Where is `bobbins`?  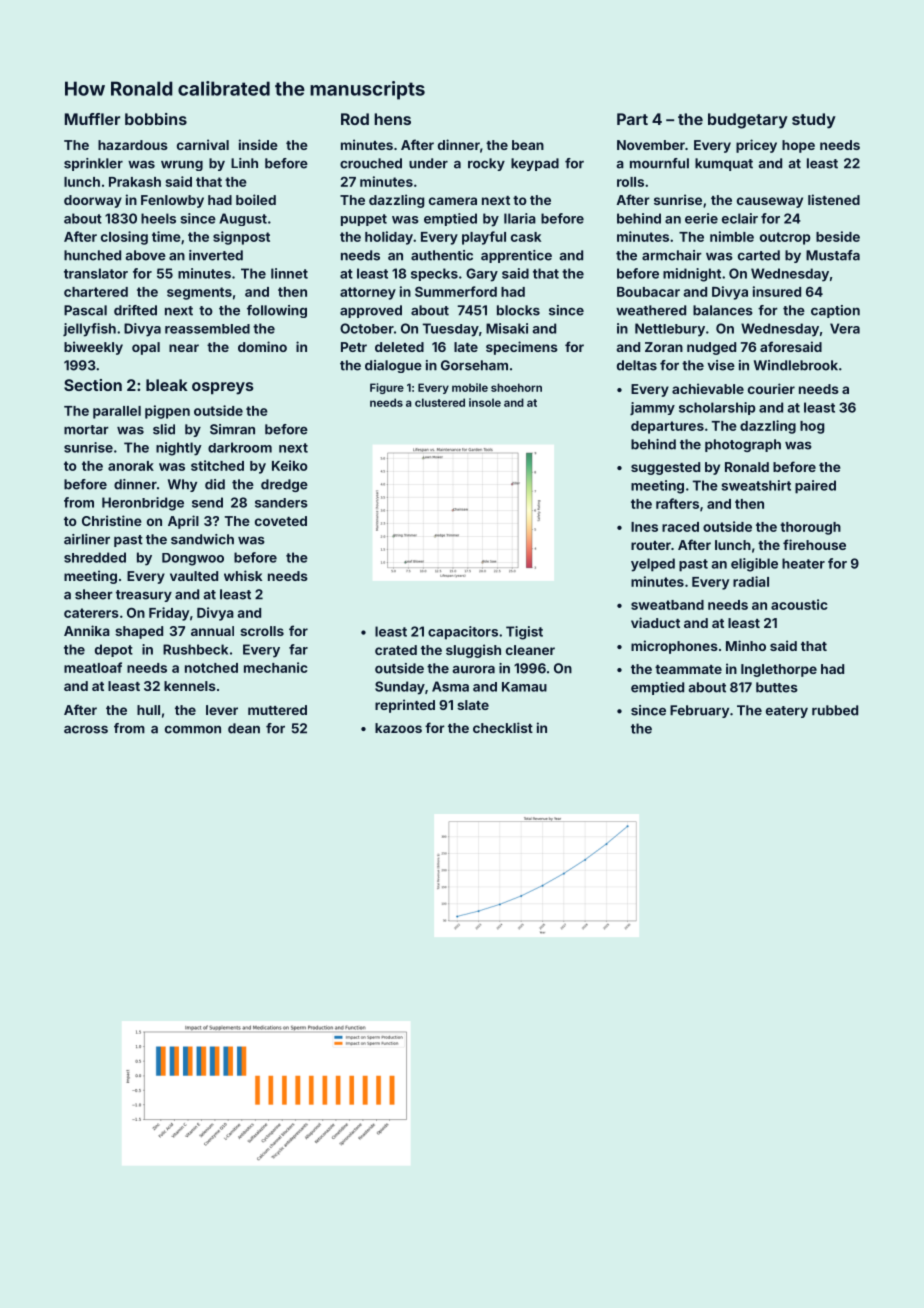
bobbins is located at coordinates (156, 119).
